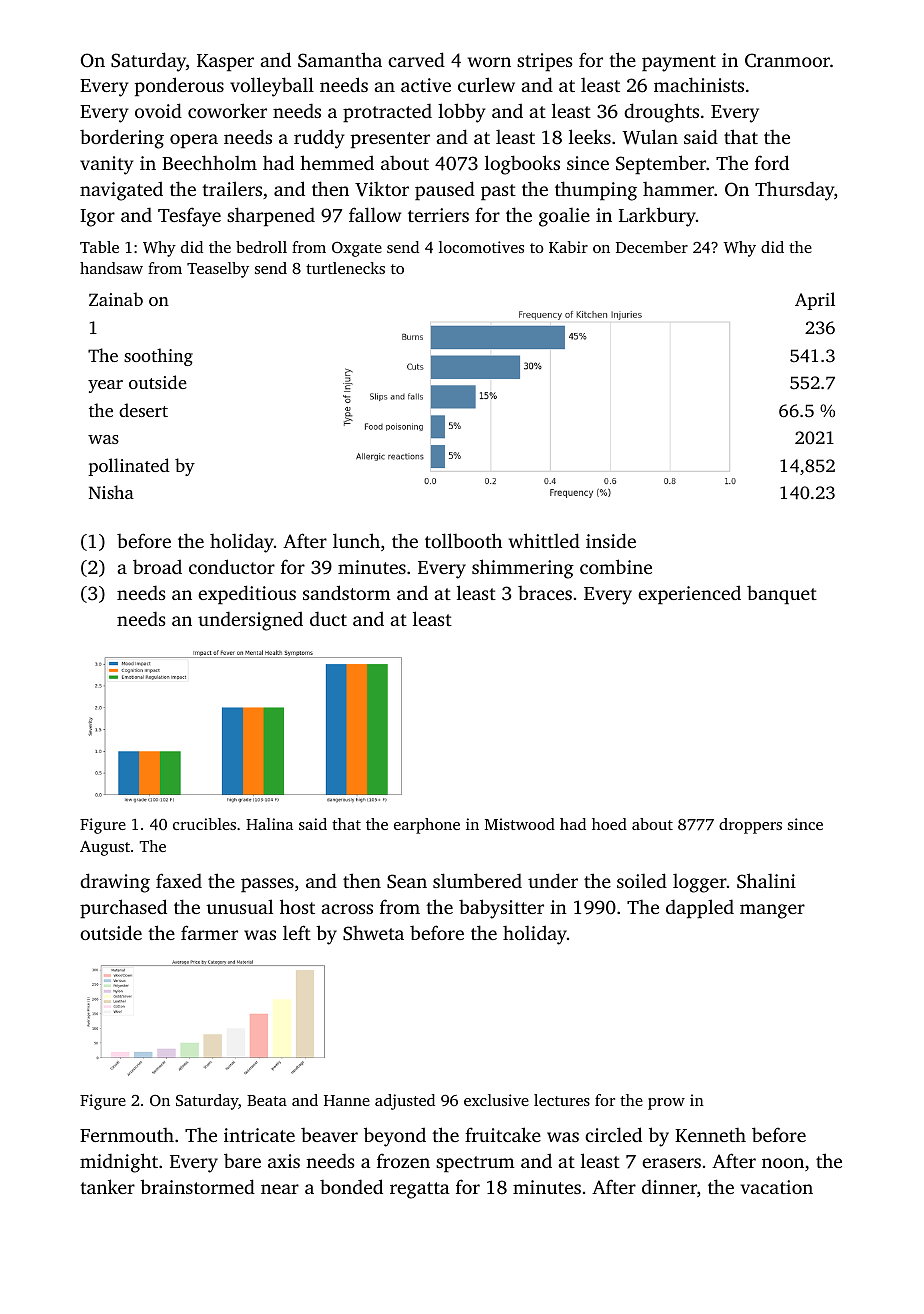 The height and width of the document is (1314, 924). I want to click on leeks, so click(590, 136).
